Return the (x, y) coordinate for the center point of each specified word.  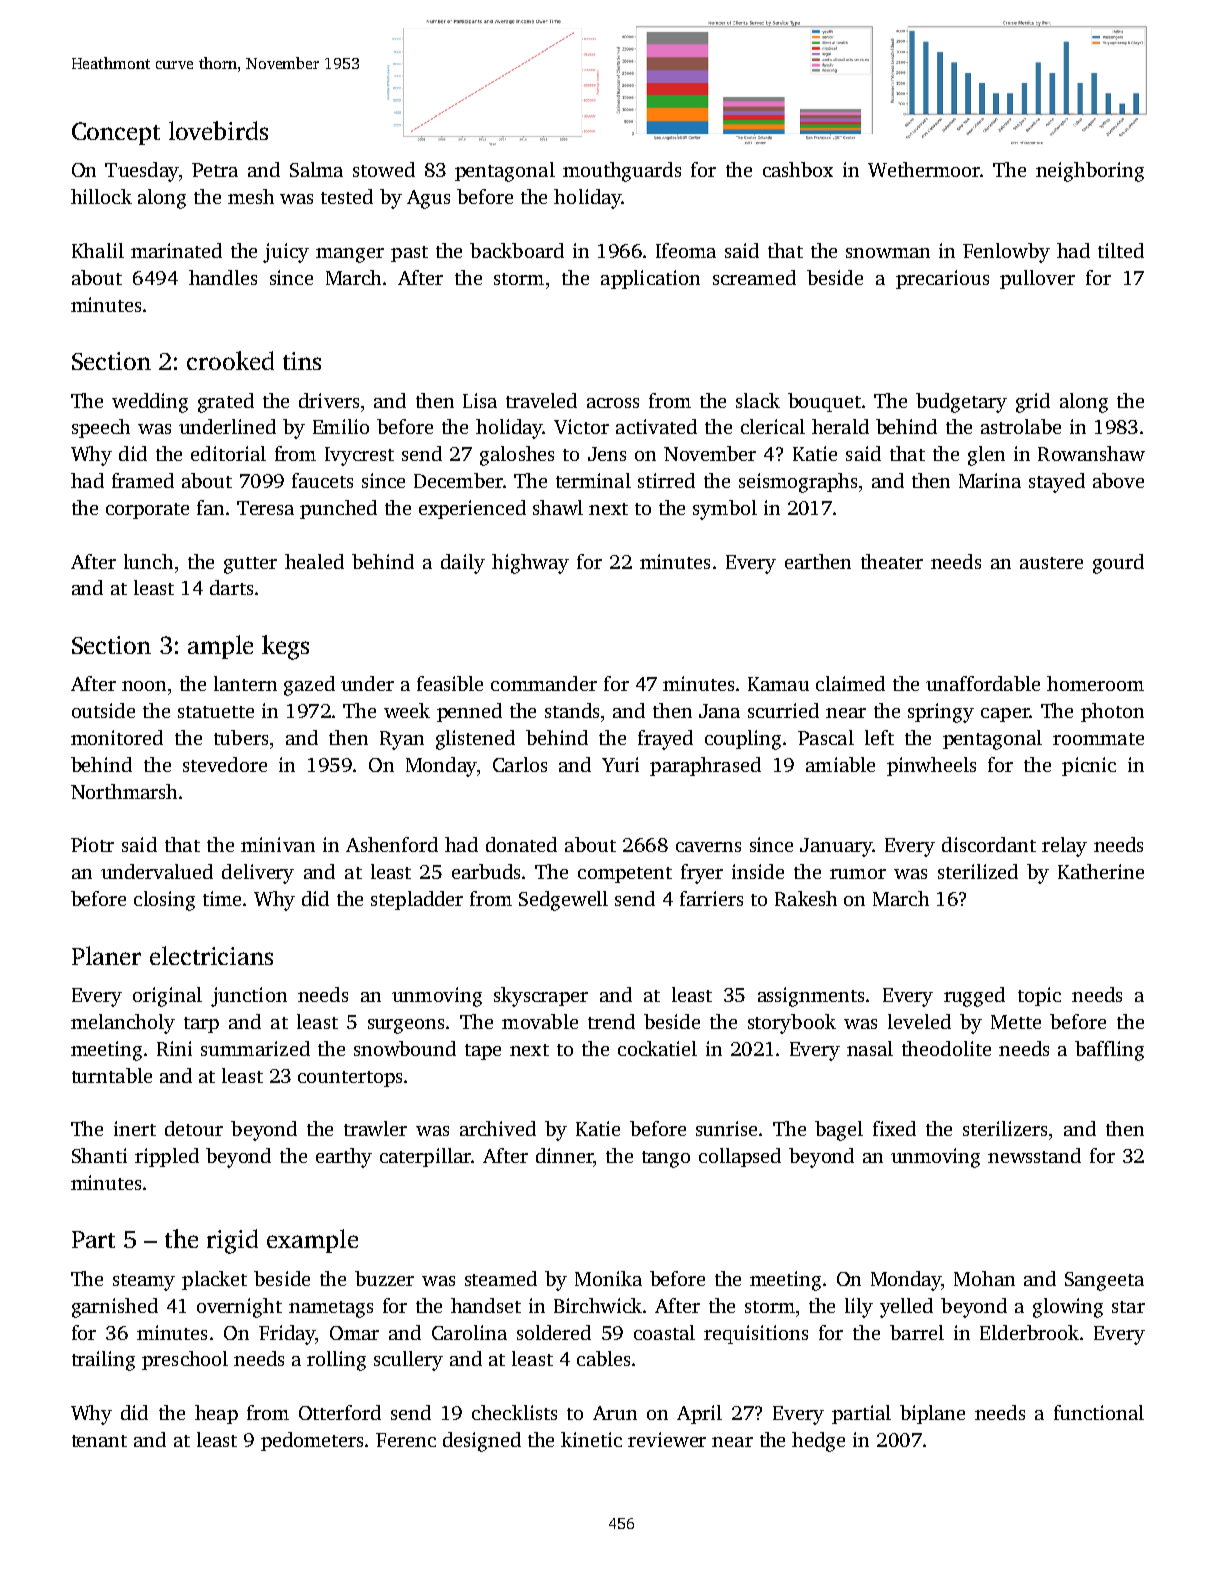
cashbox (798, 169)
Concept (116, 133)
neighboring (1090, 172)
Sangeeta (1104, 1281)
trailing (103, 1361)
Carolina (469, 1332)
